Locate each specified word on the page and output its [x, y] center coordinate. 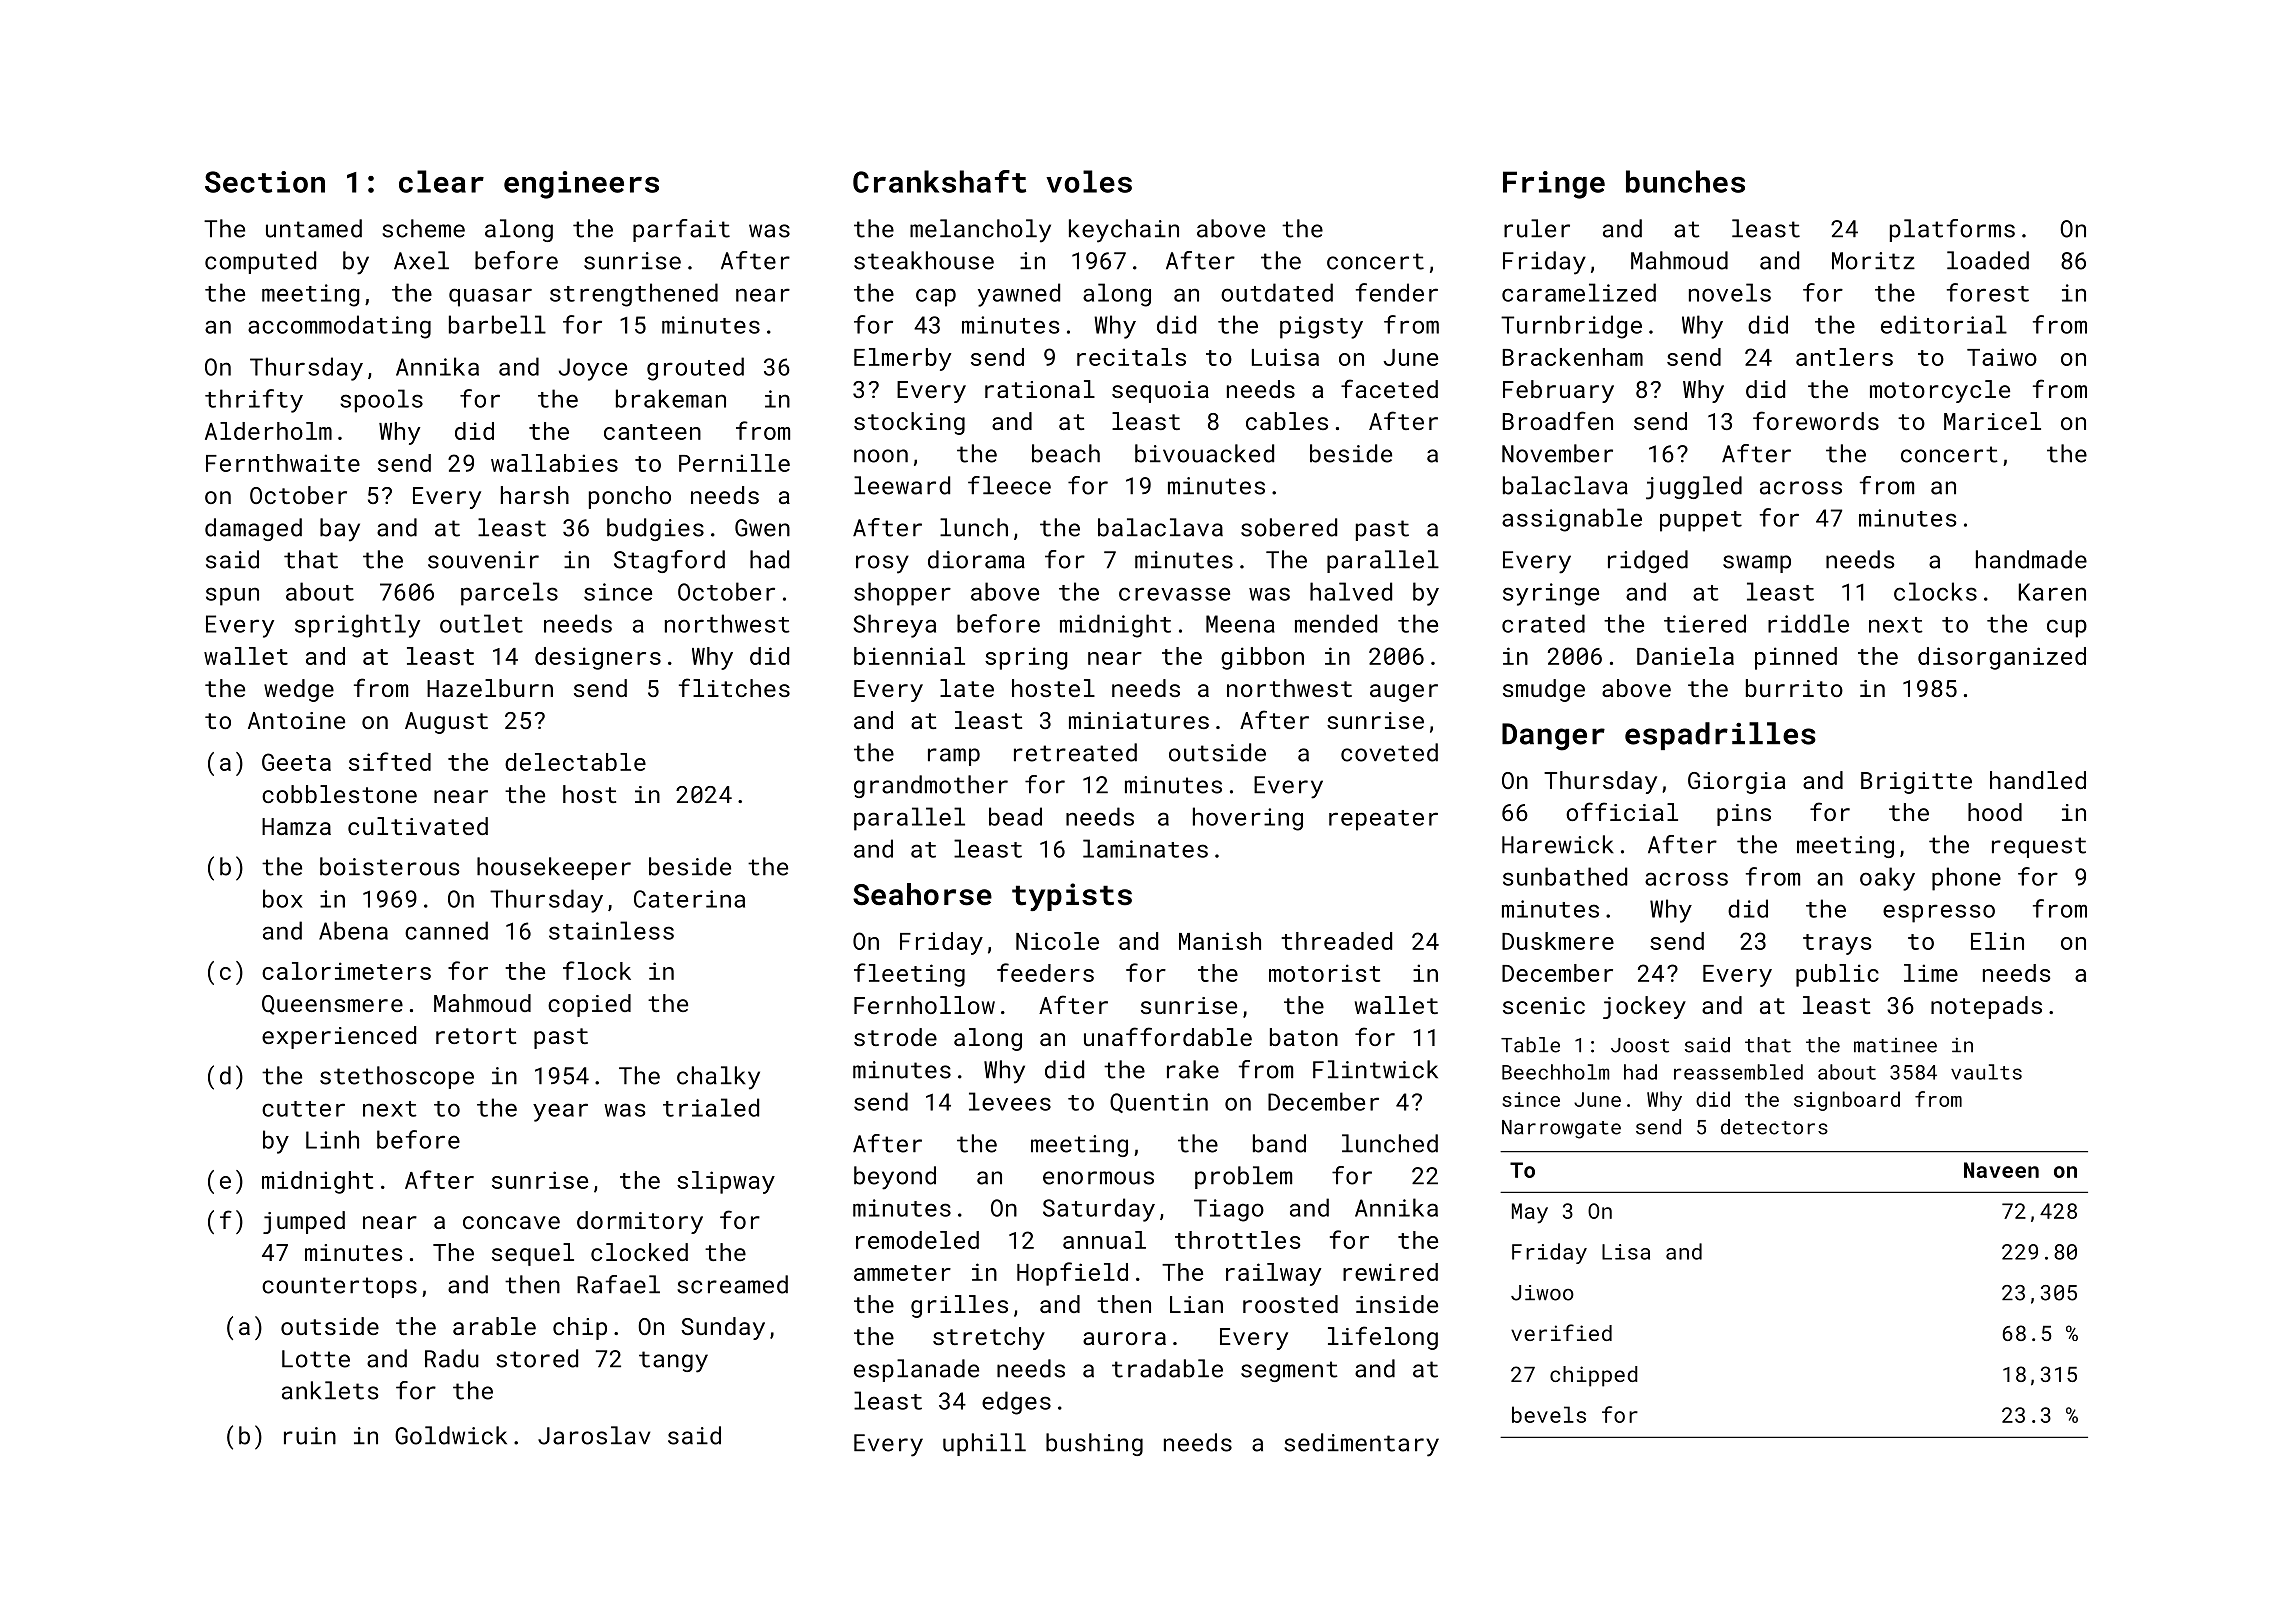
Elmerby [902, 359]
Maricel [1992, 421]
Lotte [316, 1359]
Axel [421, 260]
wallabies [554, 463]
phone [1966, 879]
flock [597, 970]
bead [1015, 816]
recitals [1131, 357]
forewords [1816, 420]
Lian [1196, 1304]
